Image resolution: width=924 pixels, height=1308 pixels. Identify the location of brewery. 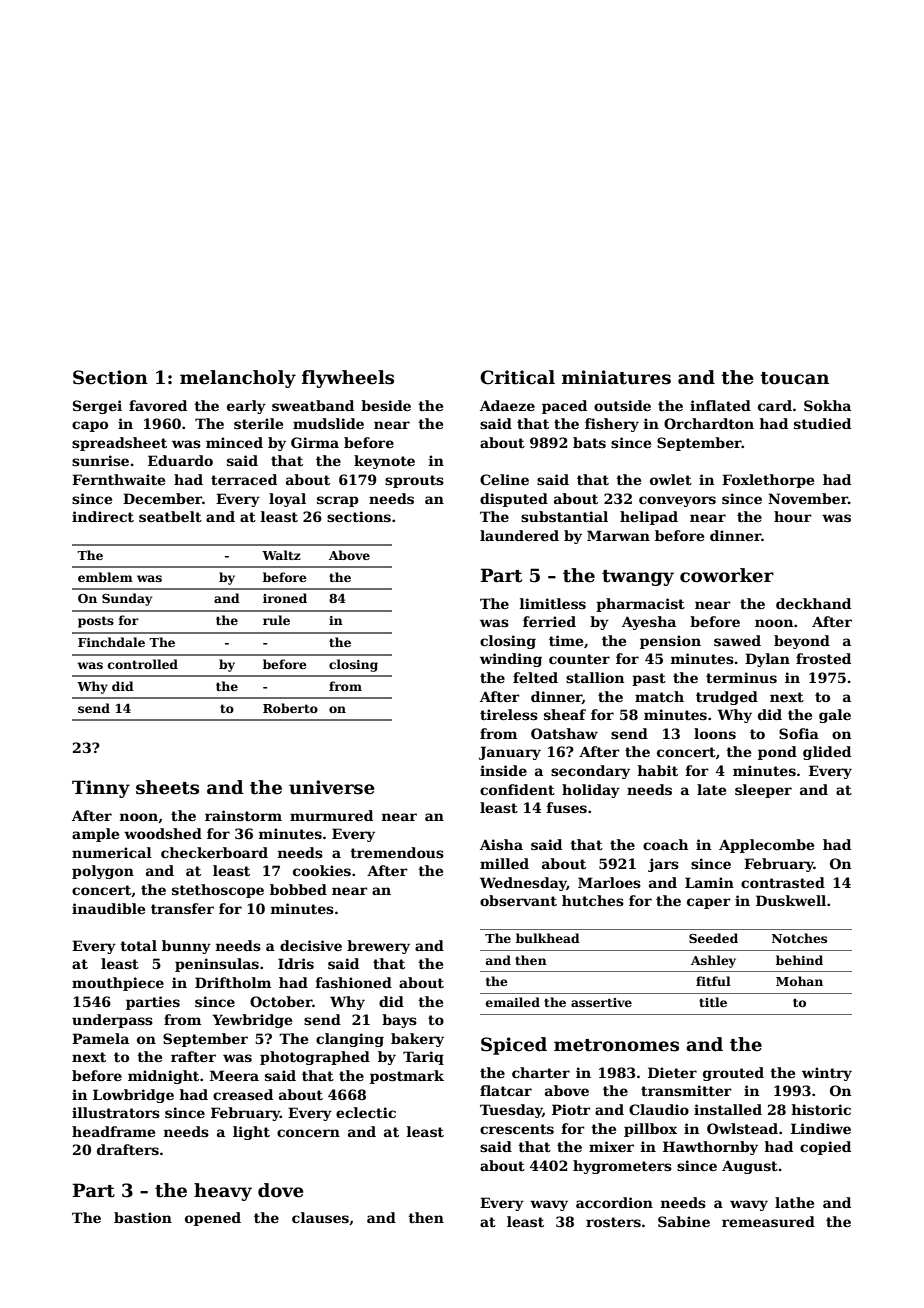
(378, 947).
